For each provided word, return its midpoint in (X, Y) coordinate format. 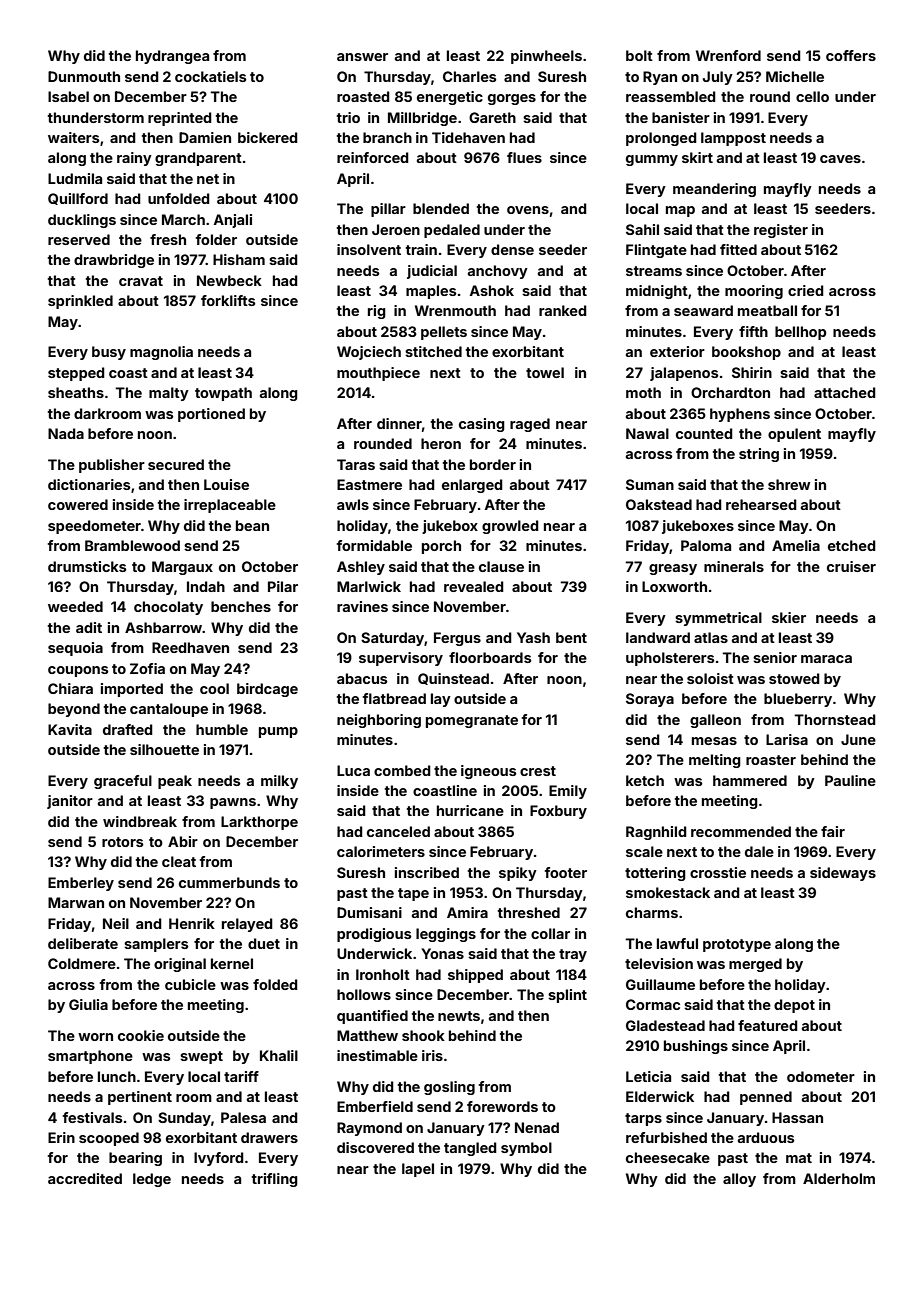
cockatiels (211, 76)
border (493, 464)
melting (715, 761)
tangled (470, 1149)
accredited (85, 1178)
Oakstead (659, 504)
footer (566, 872)
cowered (78, 504)
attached (845, 392)
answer (362, 57)
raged (530, 425)
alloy (739, 1180)
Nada (66, 433)
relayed (247, 925)
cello (812, 96)
